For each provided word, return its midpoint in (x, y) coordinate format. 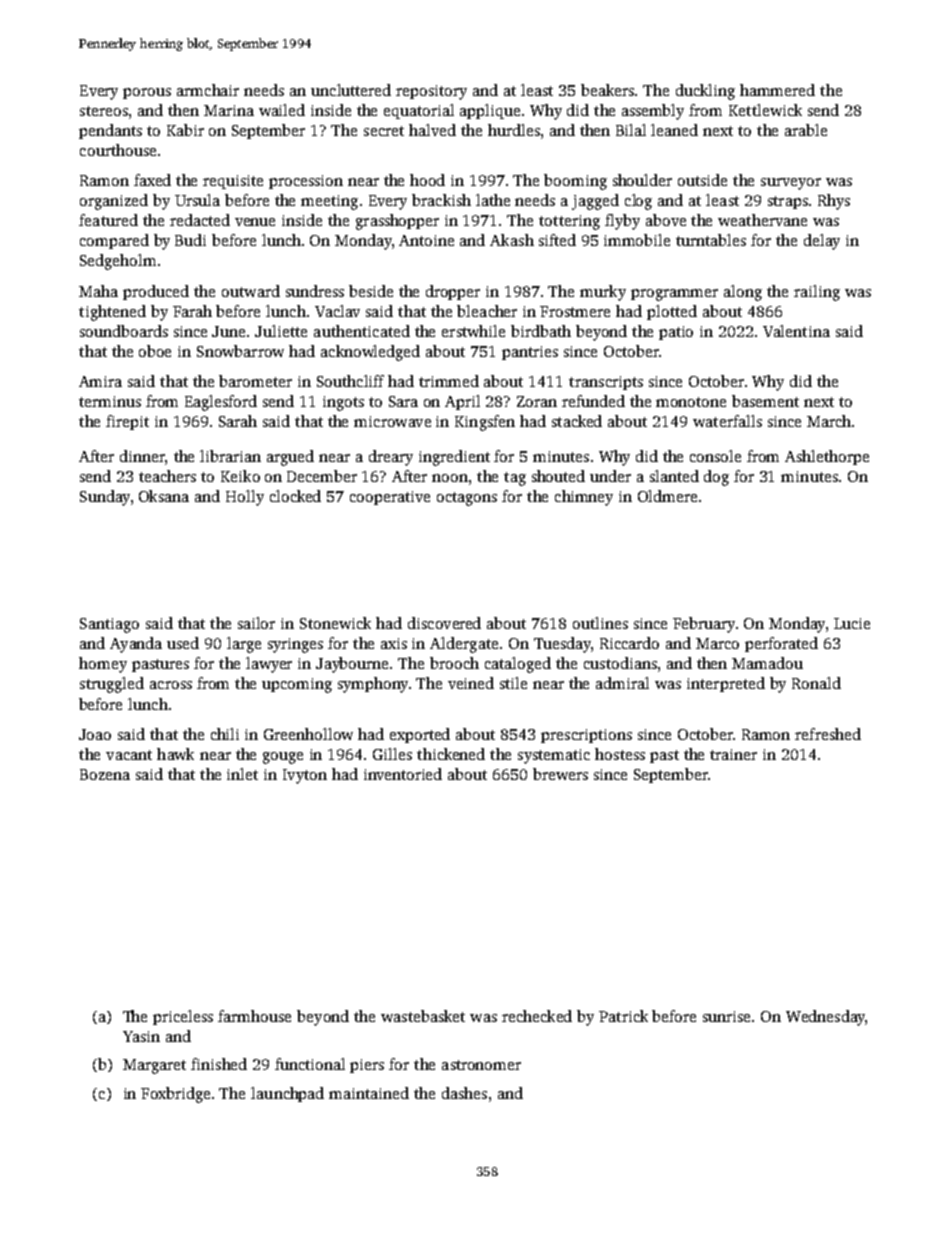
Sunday (105, 498)
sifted (557, 240)
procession (306, 182)
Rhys (834, 202)
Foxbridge (175, 1095)
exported (420, 735)
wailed (282, 110)
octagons (467, 499)
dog (716, 478)
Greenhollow (308, 734)
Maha (98, 291)
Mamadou (767, 663)
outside (702, 180)
